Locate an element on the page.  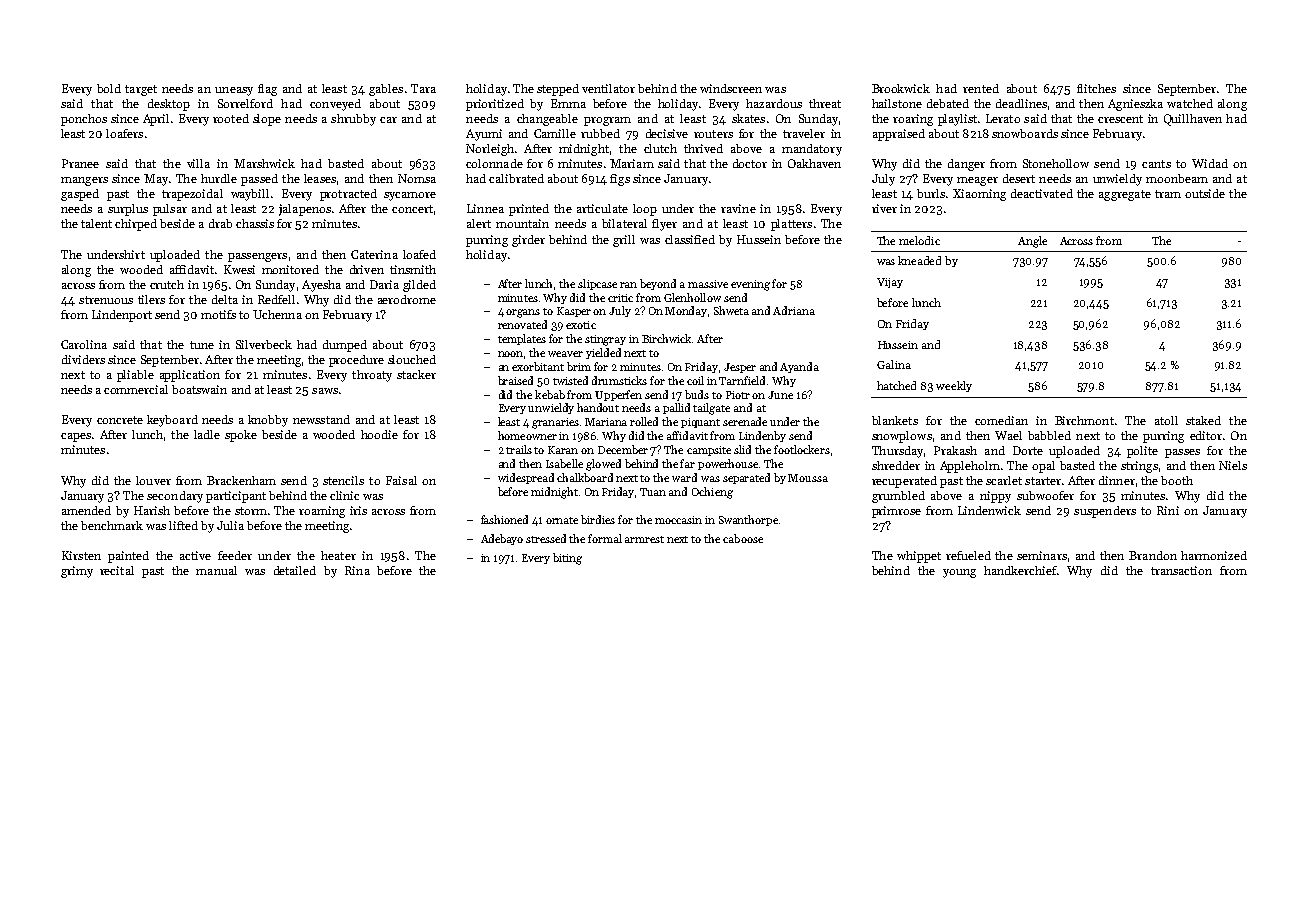
cants is located at coordinates (1156, 164).
